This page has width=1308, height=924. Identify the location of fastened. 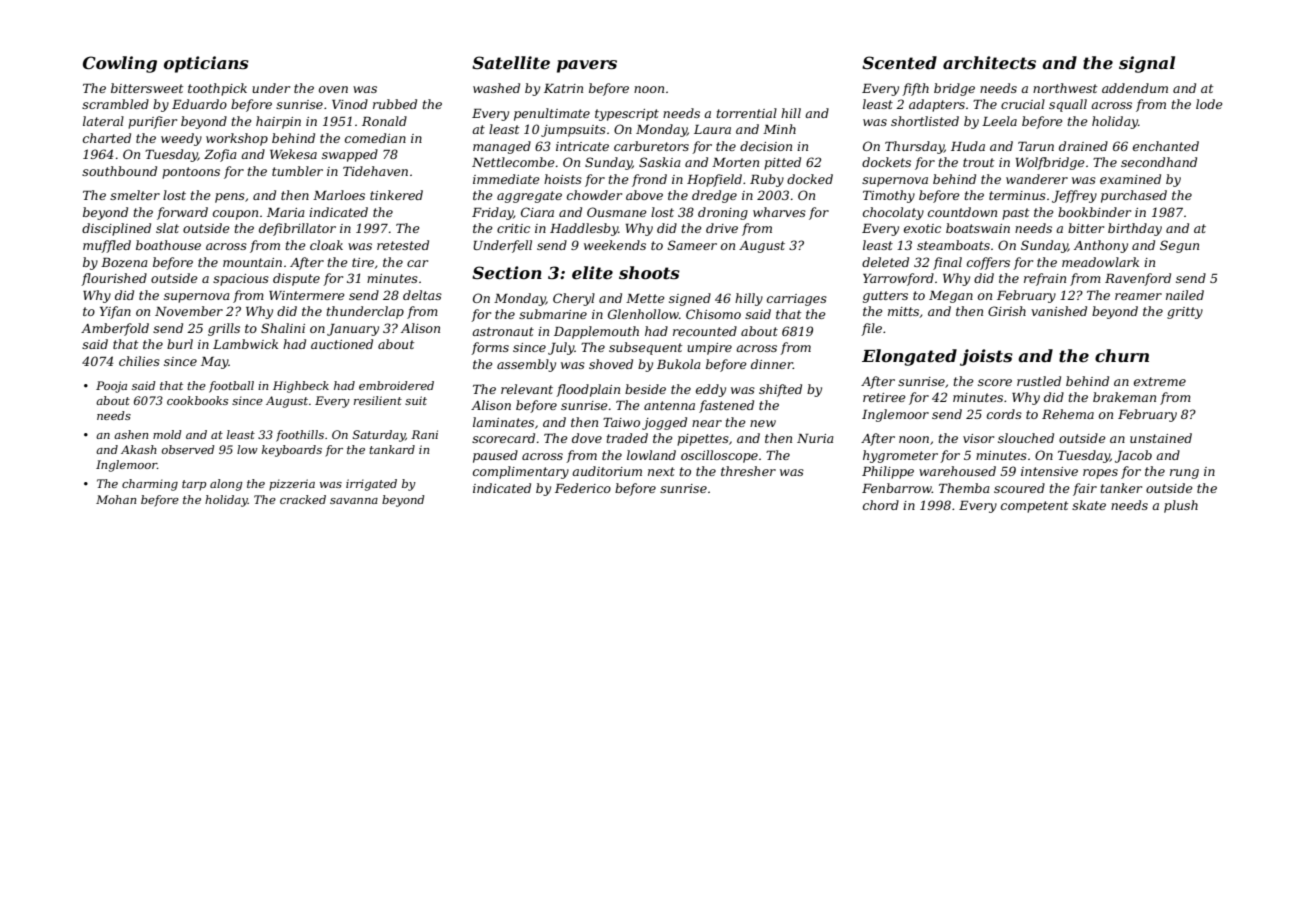
(726, 406).
